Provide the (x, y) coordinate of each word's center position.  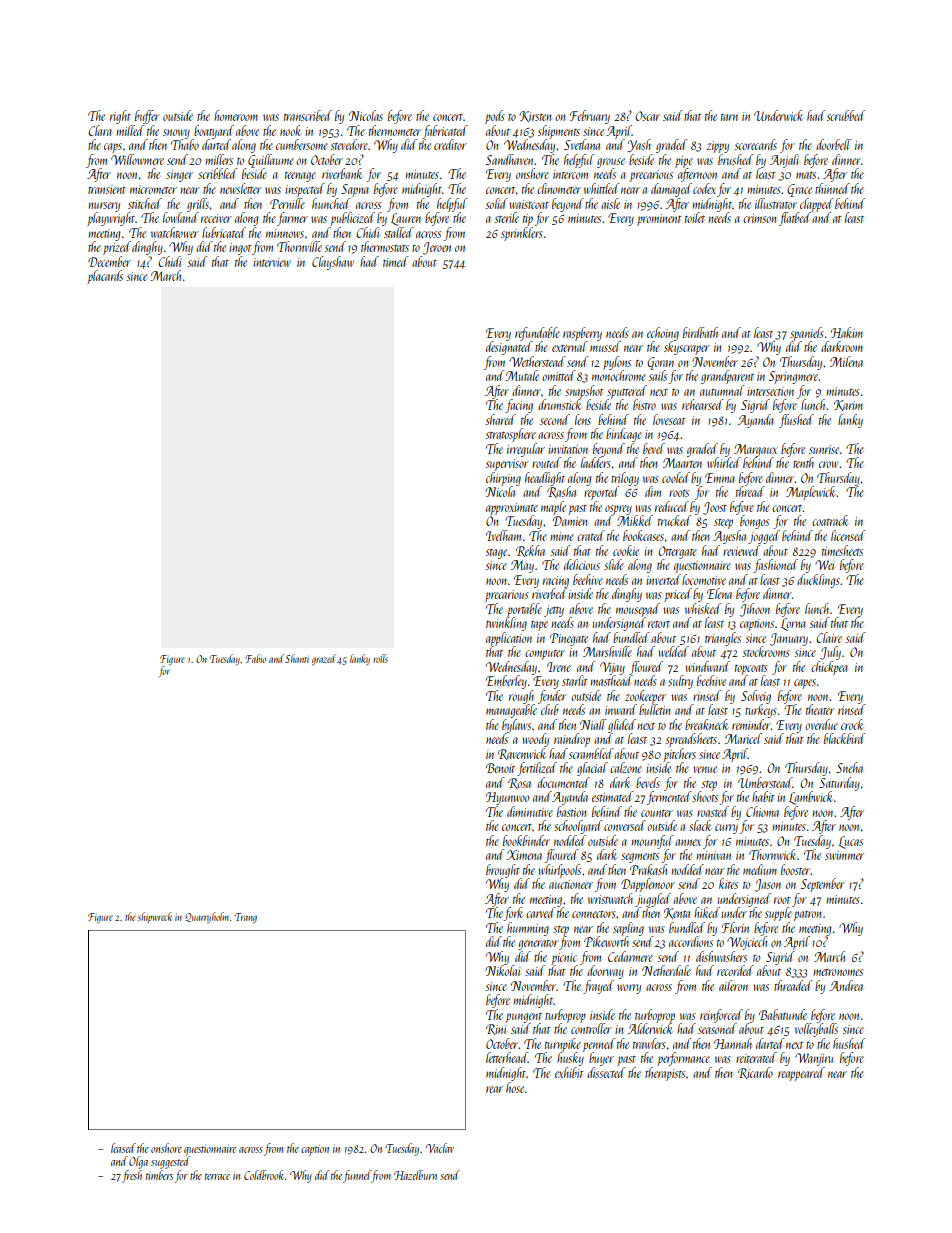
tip (528, 220)
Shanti (297, 658)
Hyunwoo (507, 798)
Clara (100, 130)
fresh (132, 1176)
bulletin (654, 709)
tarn (729, 117)
